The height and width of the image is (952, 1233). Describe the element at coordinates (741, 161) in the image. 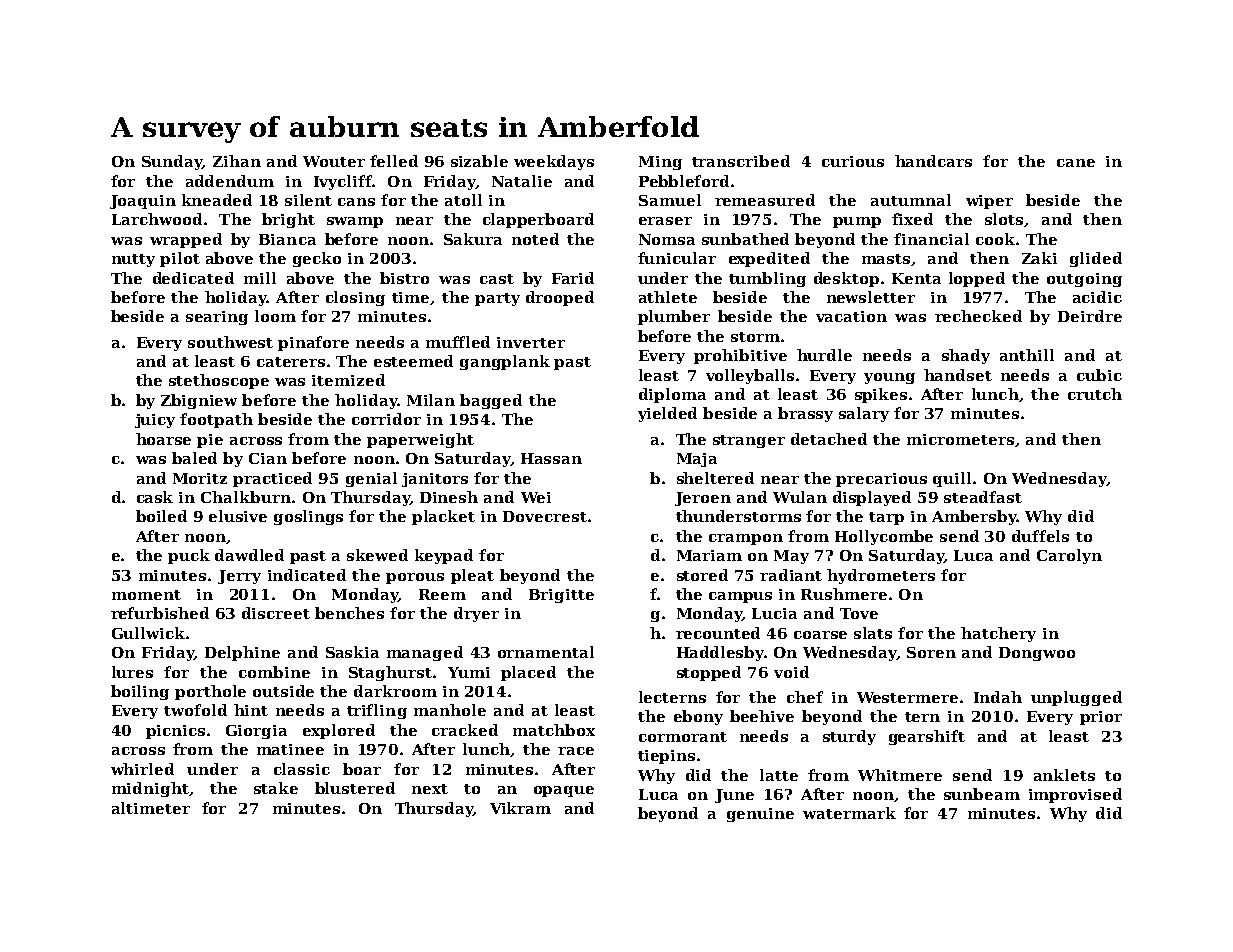

I see `transcribed` at that location.
